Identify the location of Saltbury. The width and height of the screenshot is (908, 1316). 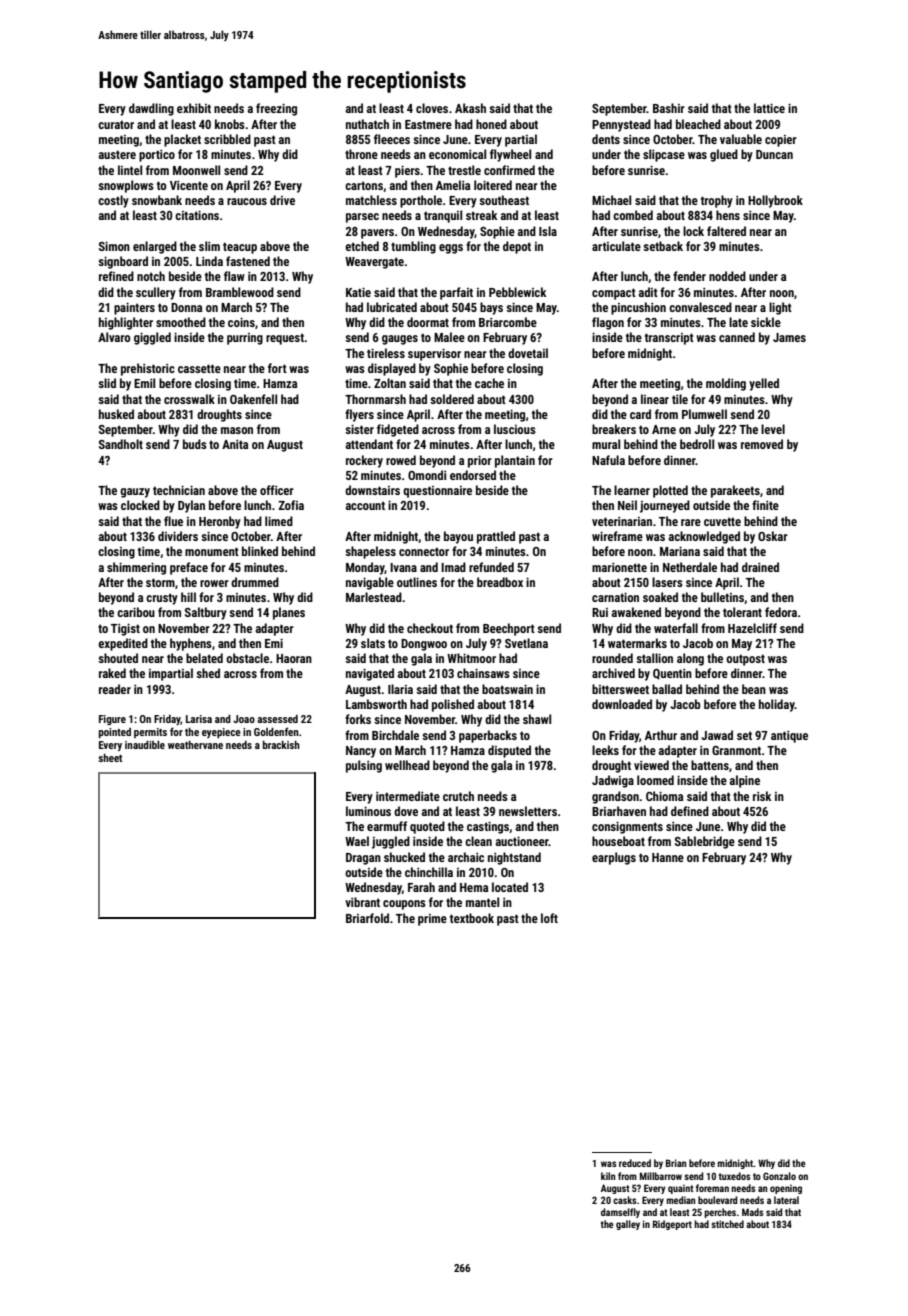
(206, 613).
